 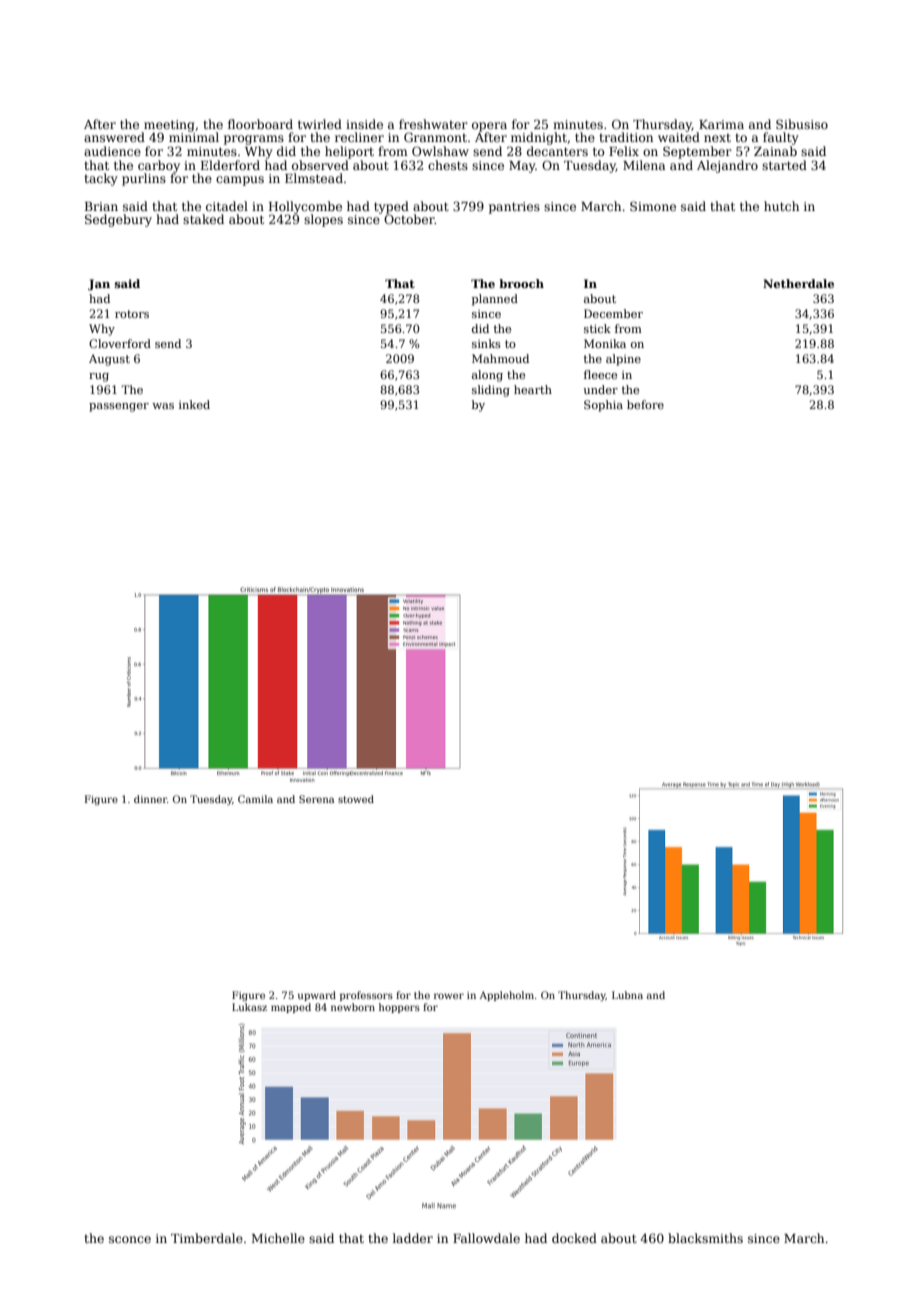 What do you see at coordinates (627, 995) in the image?
I see `Lubna` at bounding box center [627, 995].
